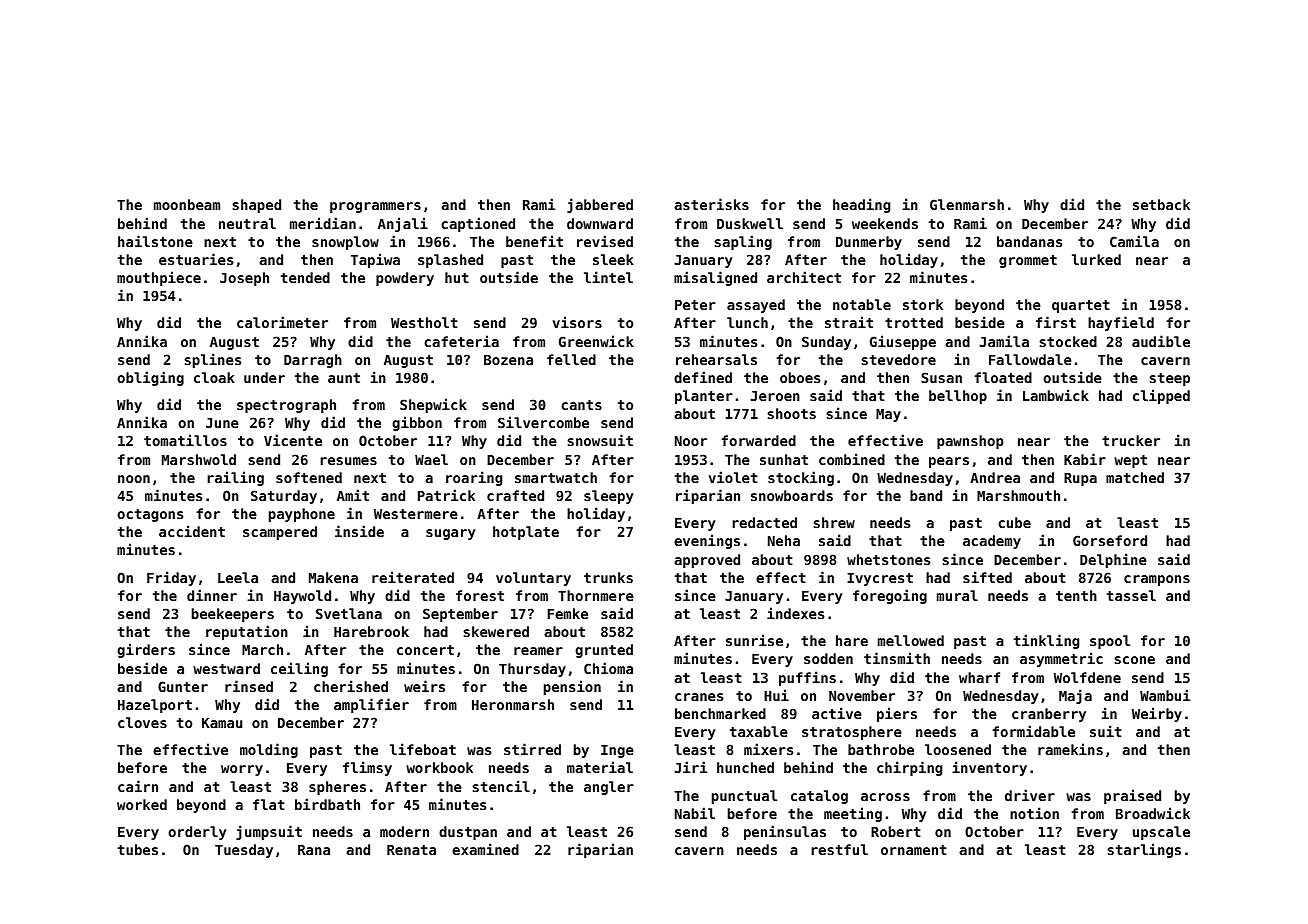  I want to click on Camila, so click(1134, 241).
